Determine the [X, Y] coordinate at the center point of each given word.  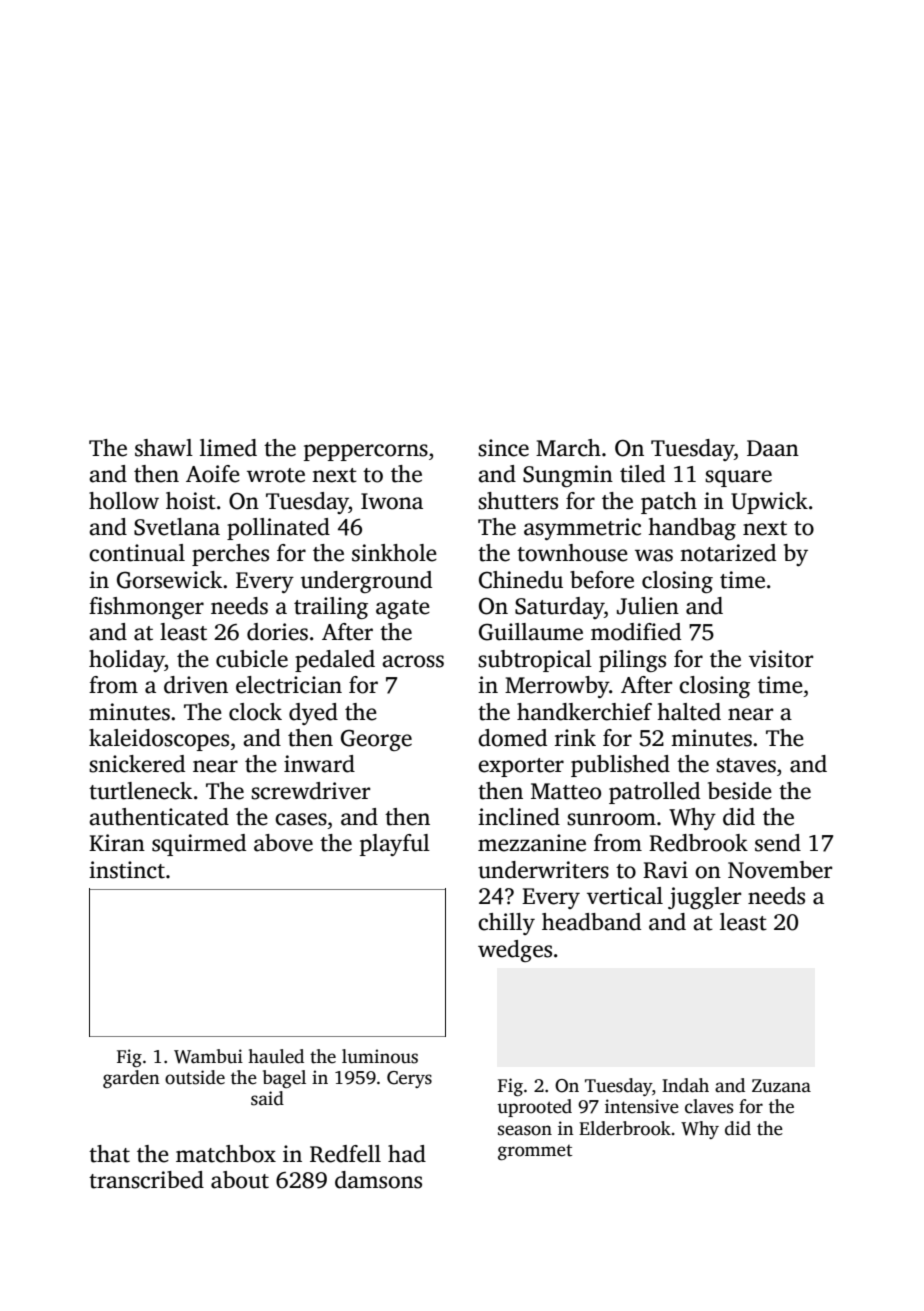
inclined [519, 817]
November [780, 870]
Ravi [665, 870]
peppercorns [366, 452]
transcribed [146, 1180]
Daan [773, 448]
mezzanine [532, 843]
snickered [137, 764]
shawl [164, 448]
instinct [127, 870]
